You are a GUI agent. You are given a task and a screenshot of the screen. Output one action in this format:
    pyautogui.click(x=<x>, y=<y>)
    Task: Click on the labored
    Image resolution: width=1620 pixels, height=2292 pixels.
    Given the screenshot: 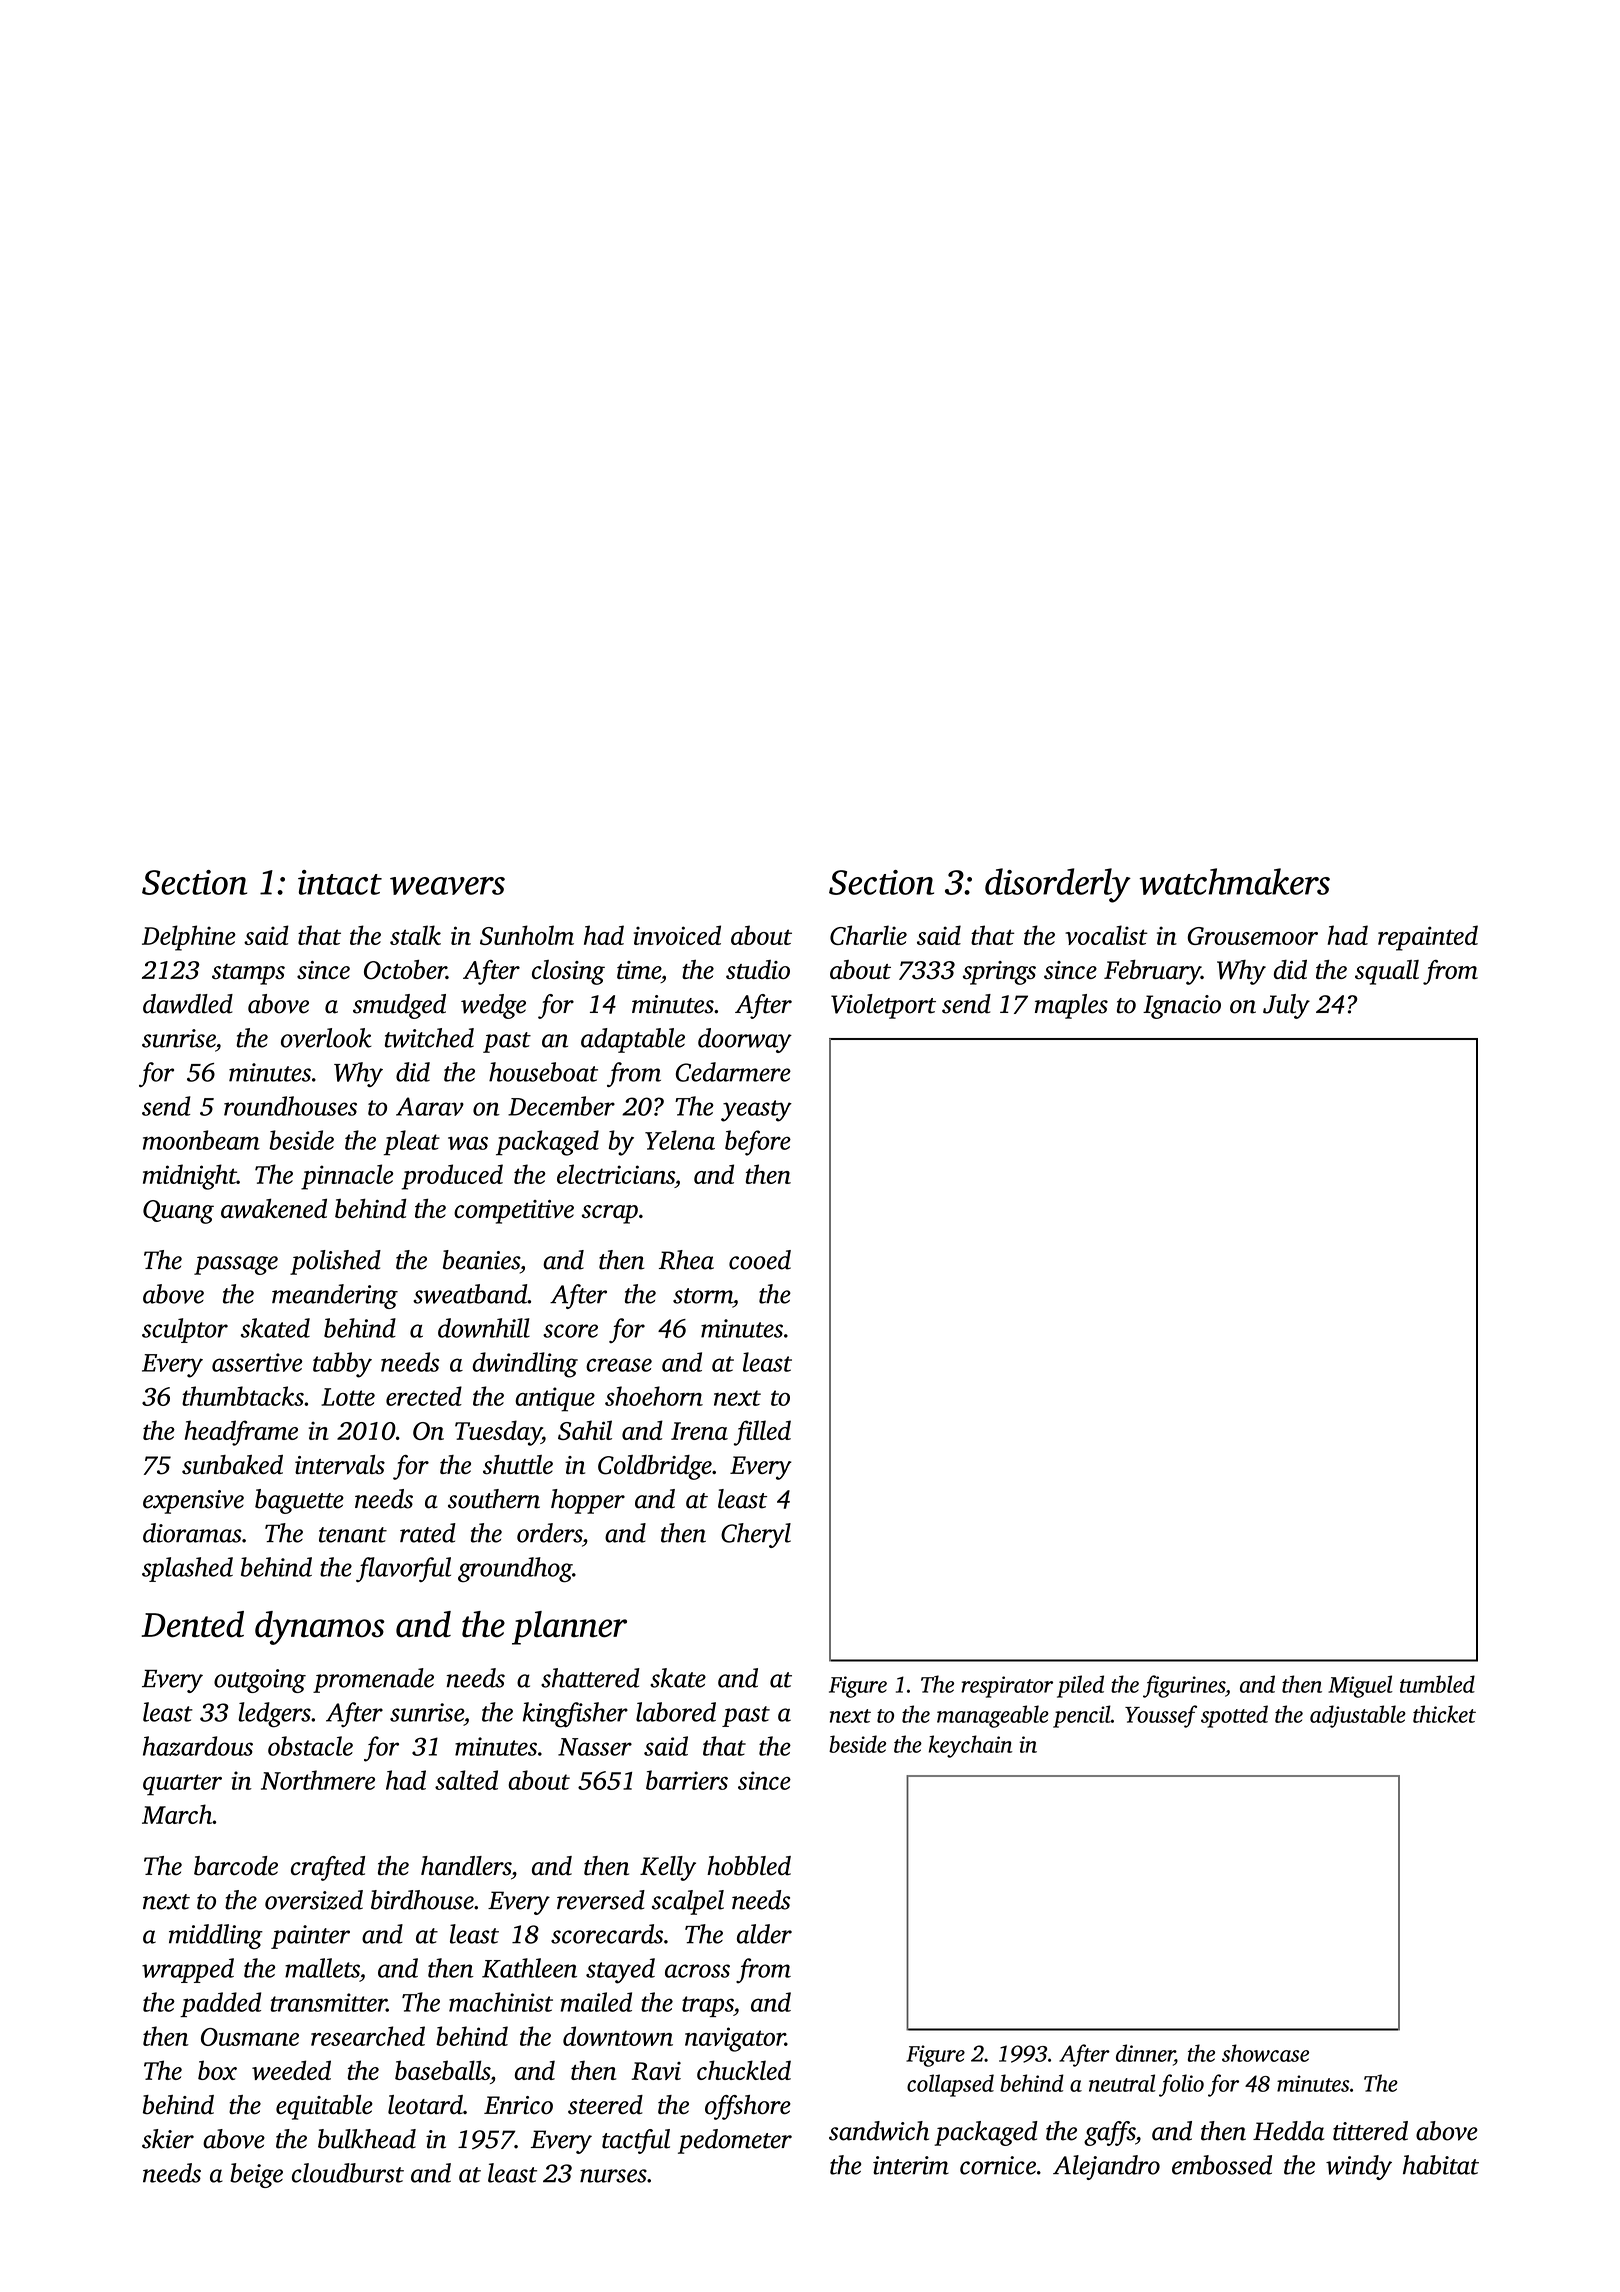 What is the action you would take?
    pyautogui.click(x=676, y=1712)
